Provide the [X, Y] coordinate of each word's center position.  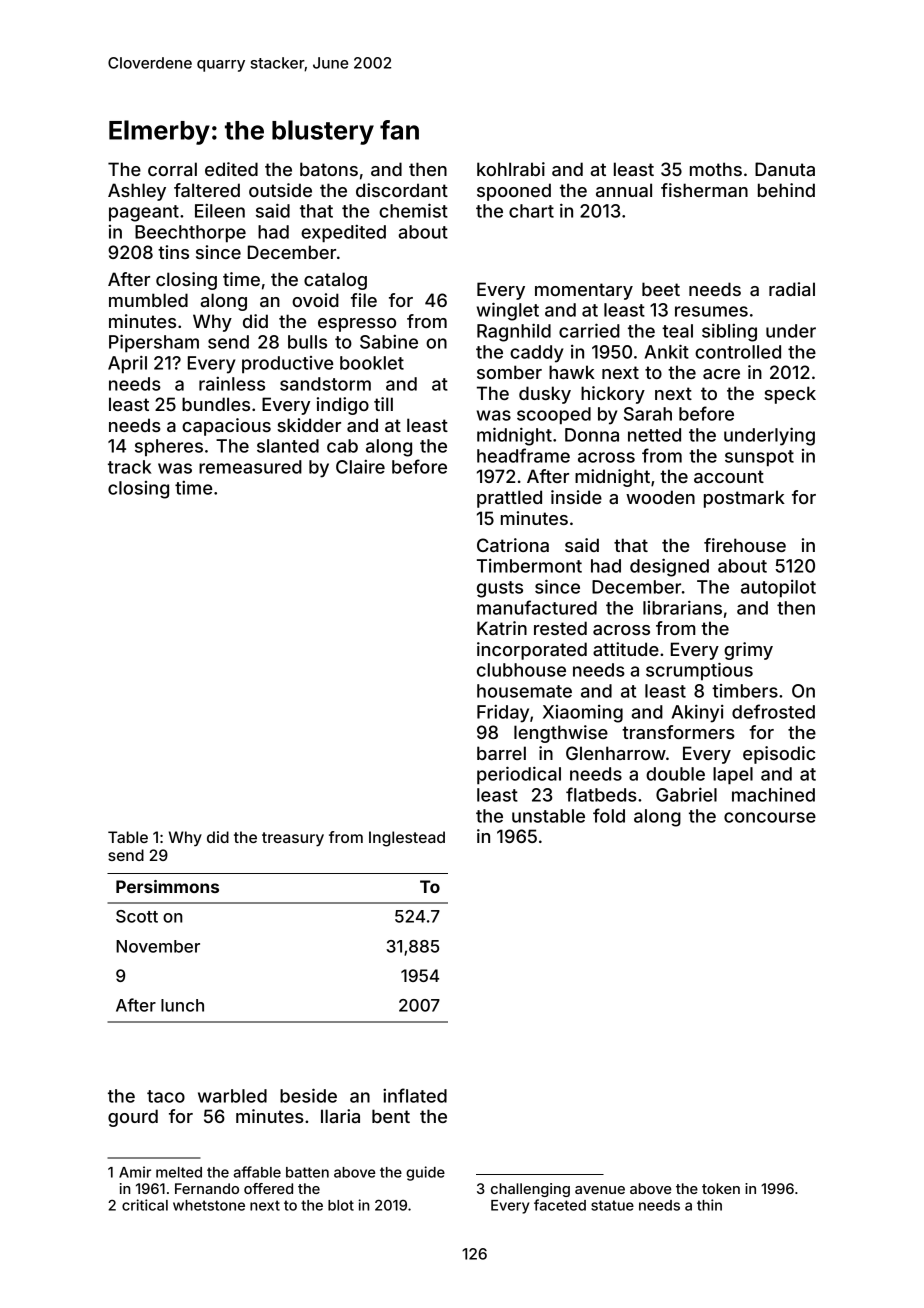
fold [609, 815]
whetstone [209, 1205]
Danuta [785, 169]
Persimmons [167, 886]
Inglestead [407, 839]
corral [172, 169]
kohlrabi [511, 169]
